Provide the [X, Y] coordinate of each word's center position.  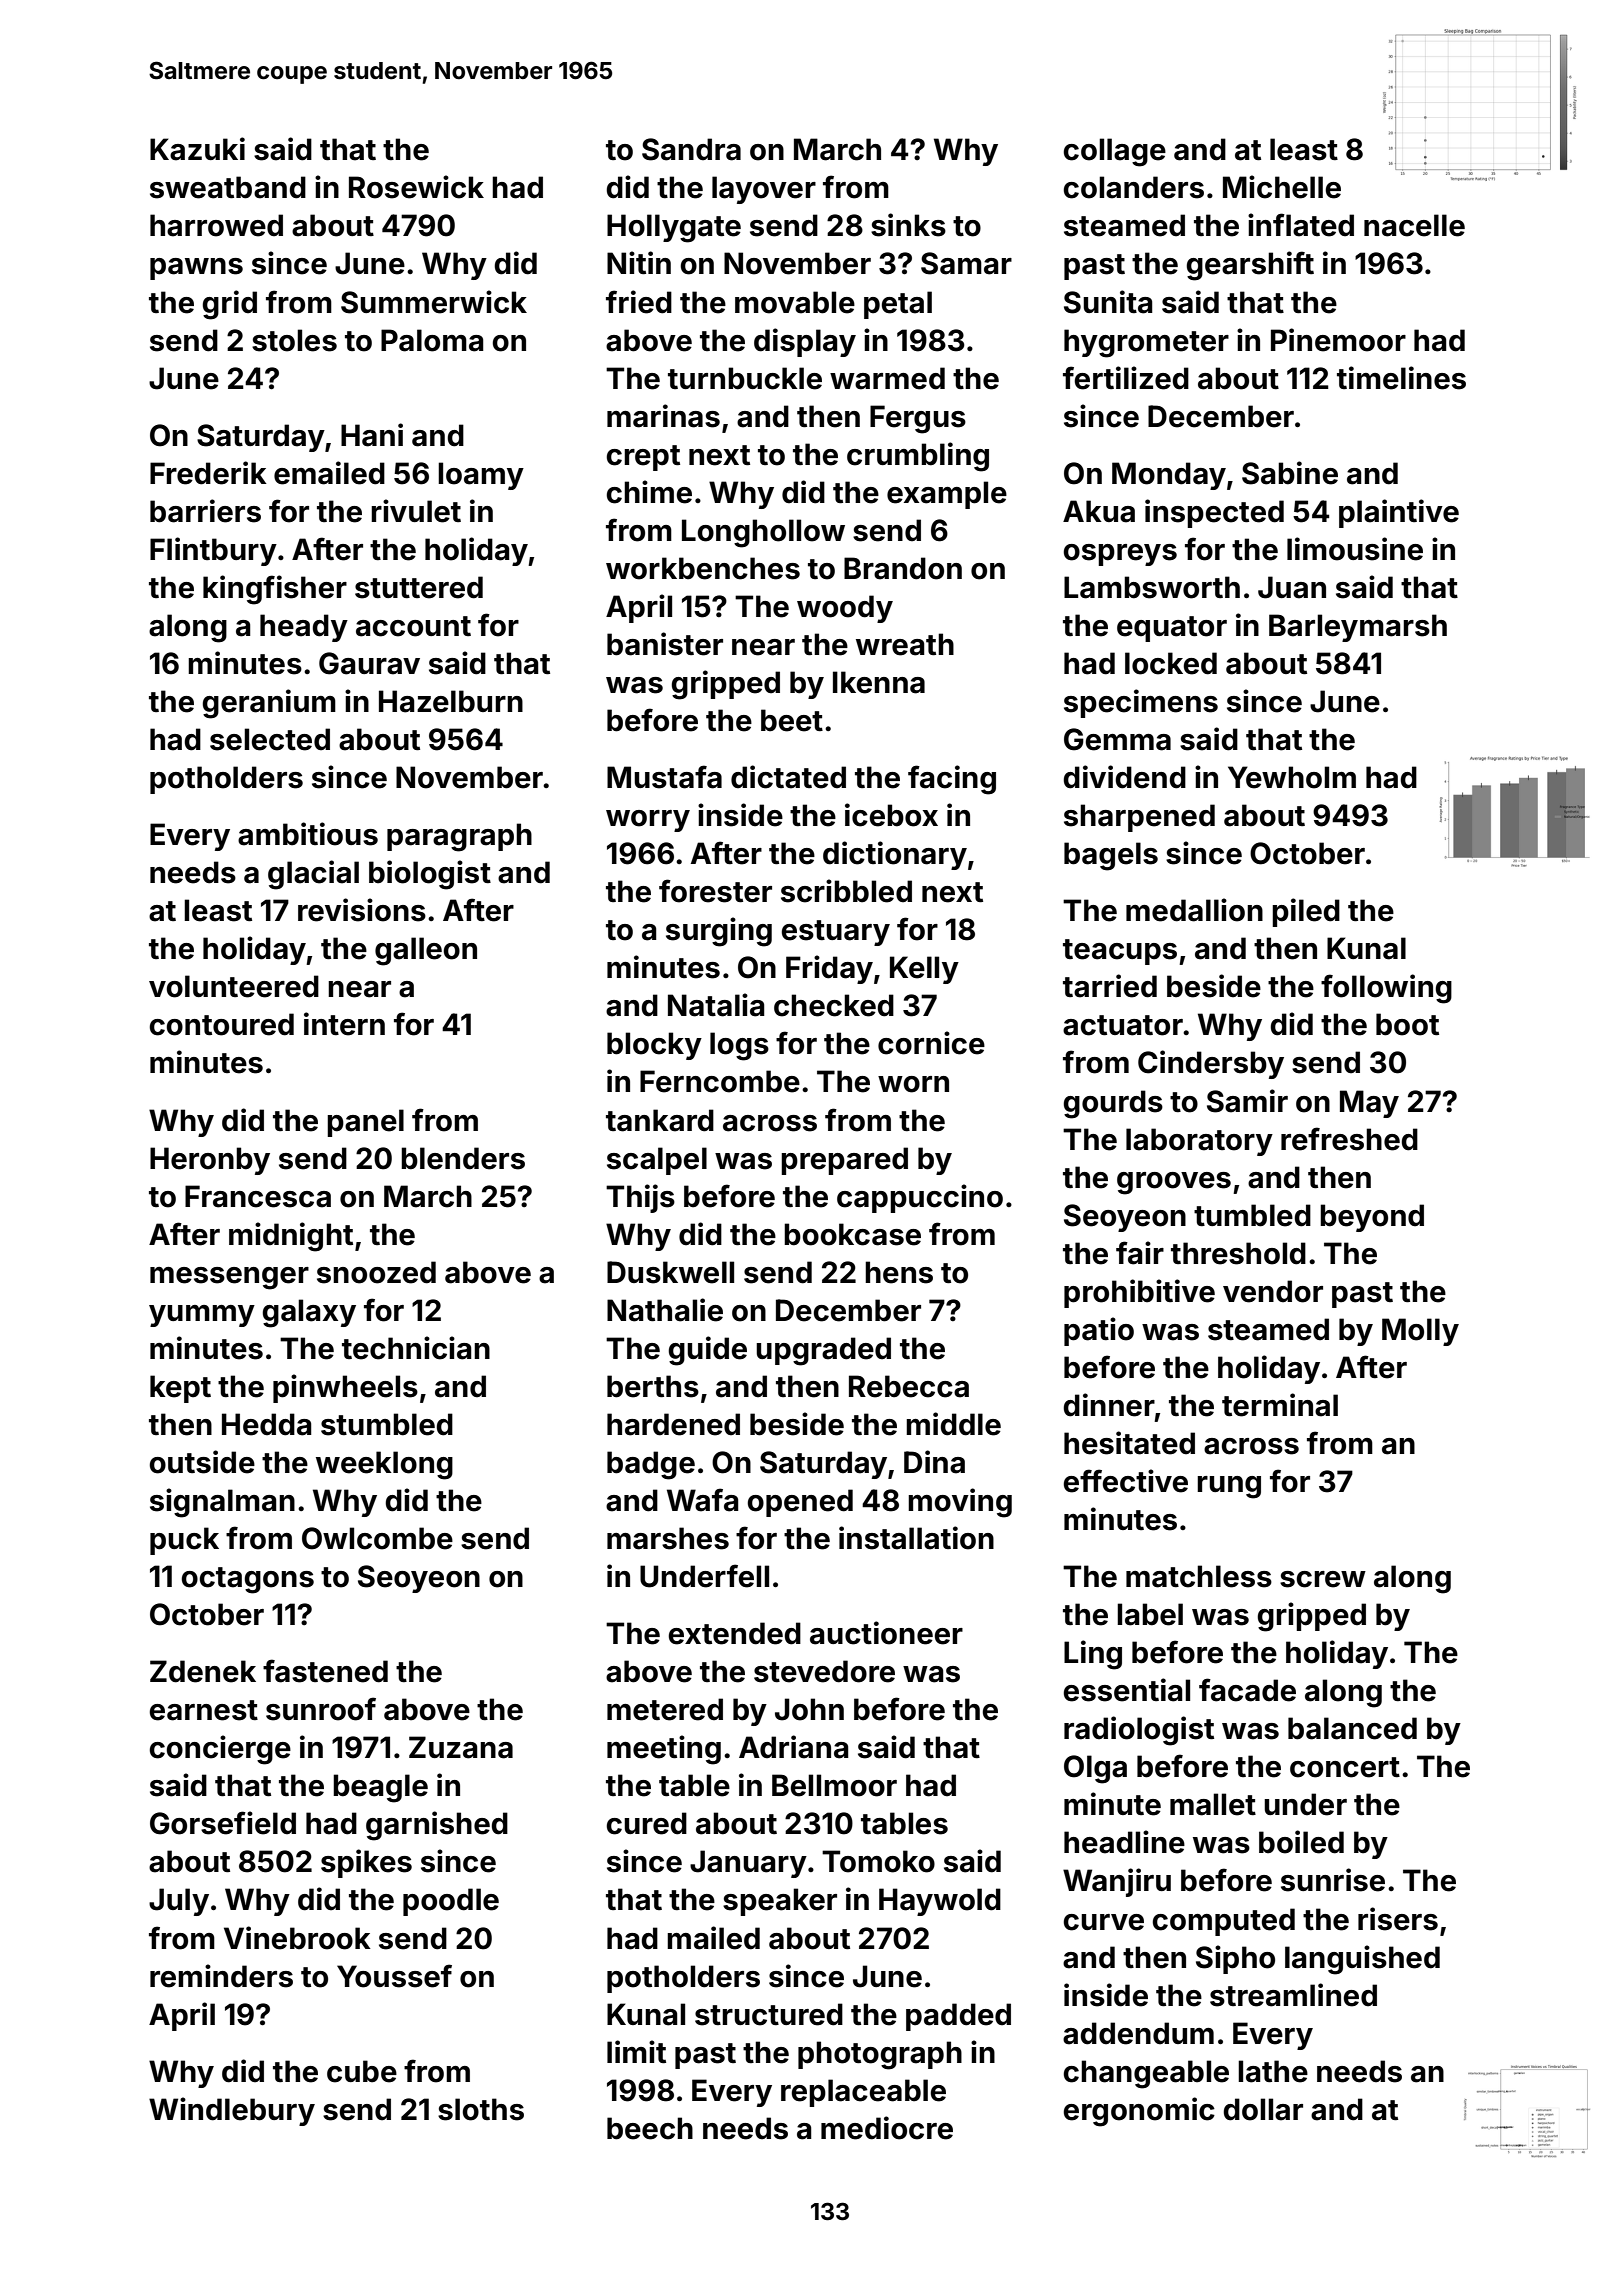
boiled [1301, 1842]
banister [665, 644]
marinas [663, 416]
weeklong [384, 1465]
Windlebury [232, 2111]
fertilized [1126, 378]
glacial [313, 875]
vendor [1273, 1291]
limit [636, 2051]
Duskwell [670, 1272]
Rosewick [416, 187]
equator [1172, 629]
